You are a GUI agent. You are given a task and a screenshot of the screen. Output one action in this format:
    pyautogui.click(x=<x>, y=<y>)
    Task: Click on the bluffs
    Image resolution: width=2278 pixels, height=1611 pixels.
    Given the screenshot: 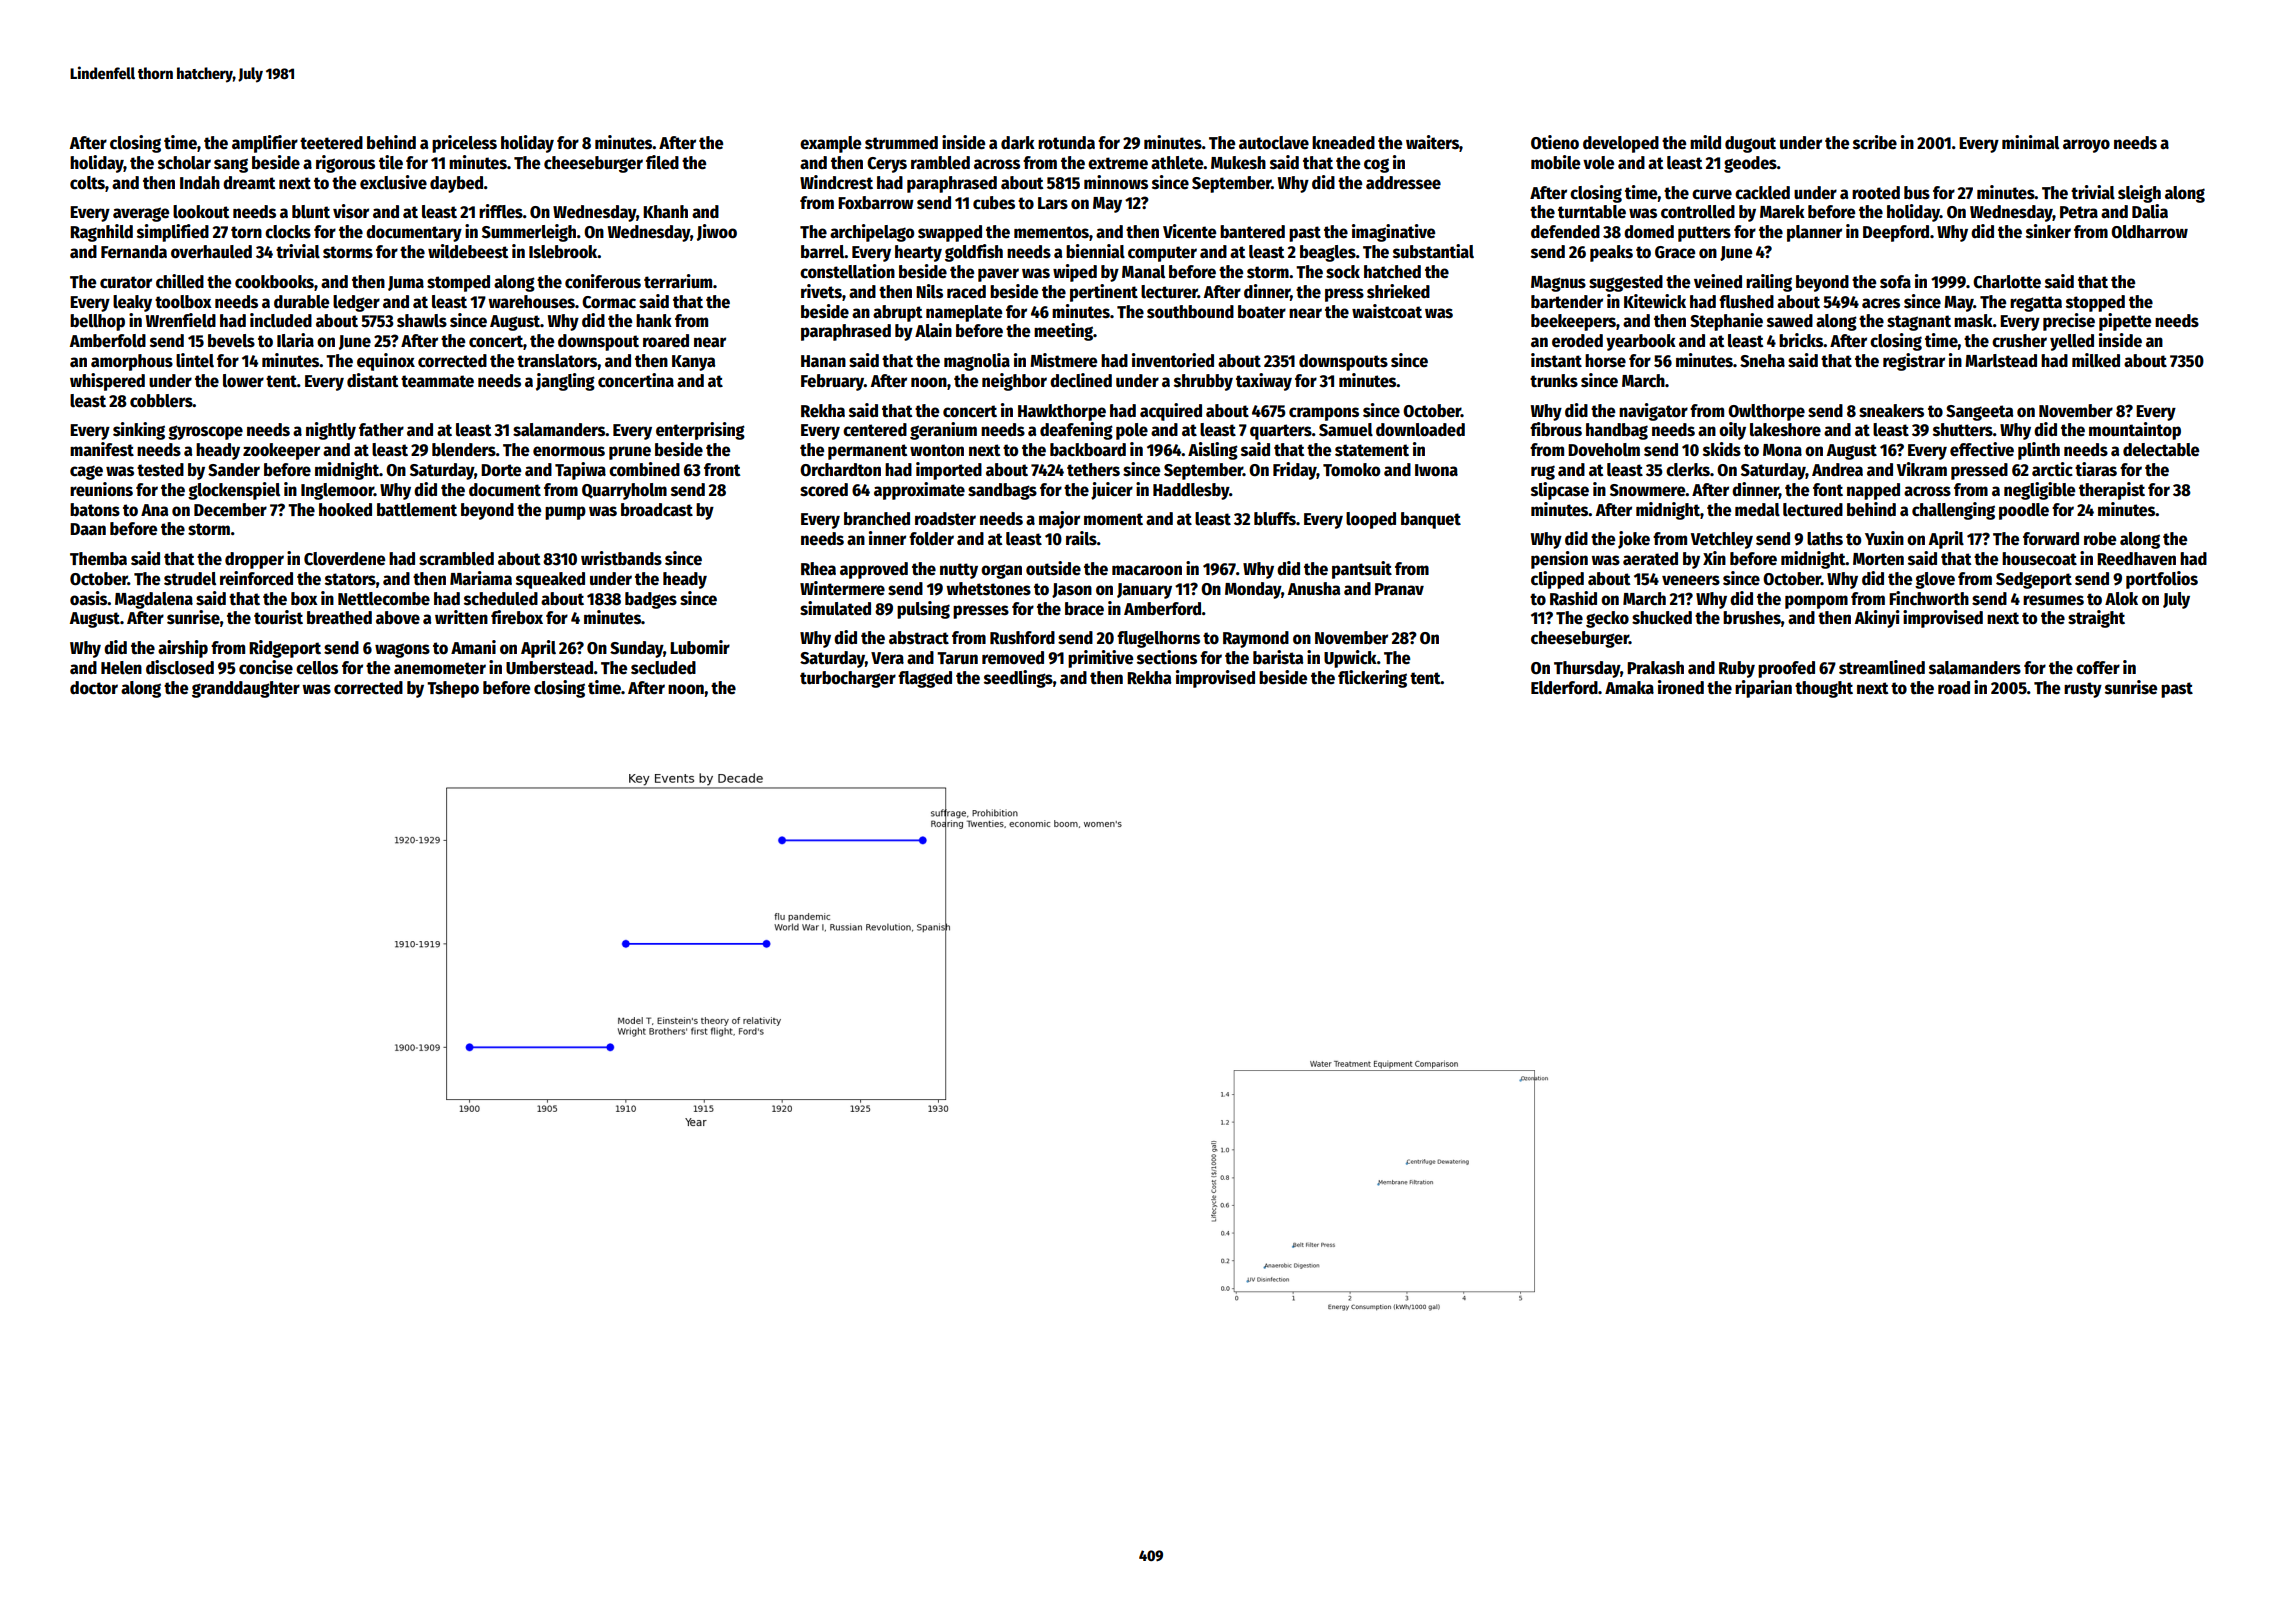 What is the action you would take?
    pyautogui.click(x=1275, y=519)
